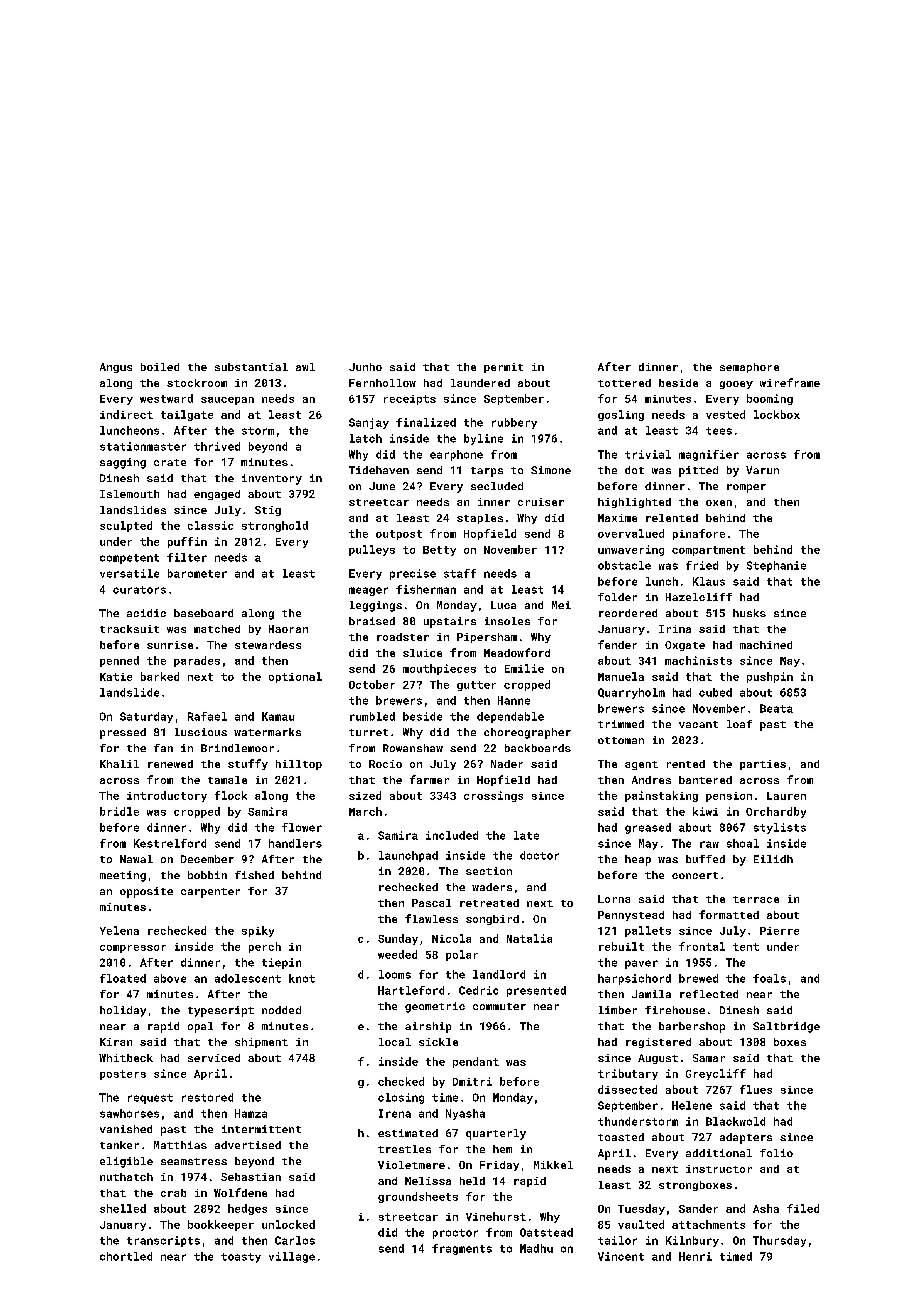 The height and width of the page is (1308, 924). What do you see at coordinates (624, 383) in the page?
I see `tottered` at bounding box center [624, 383].
